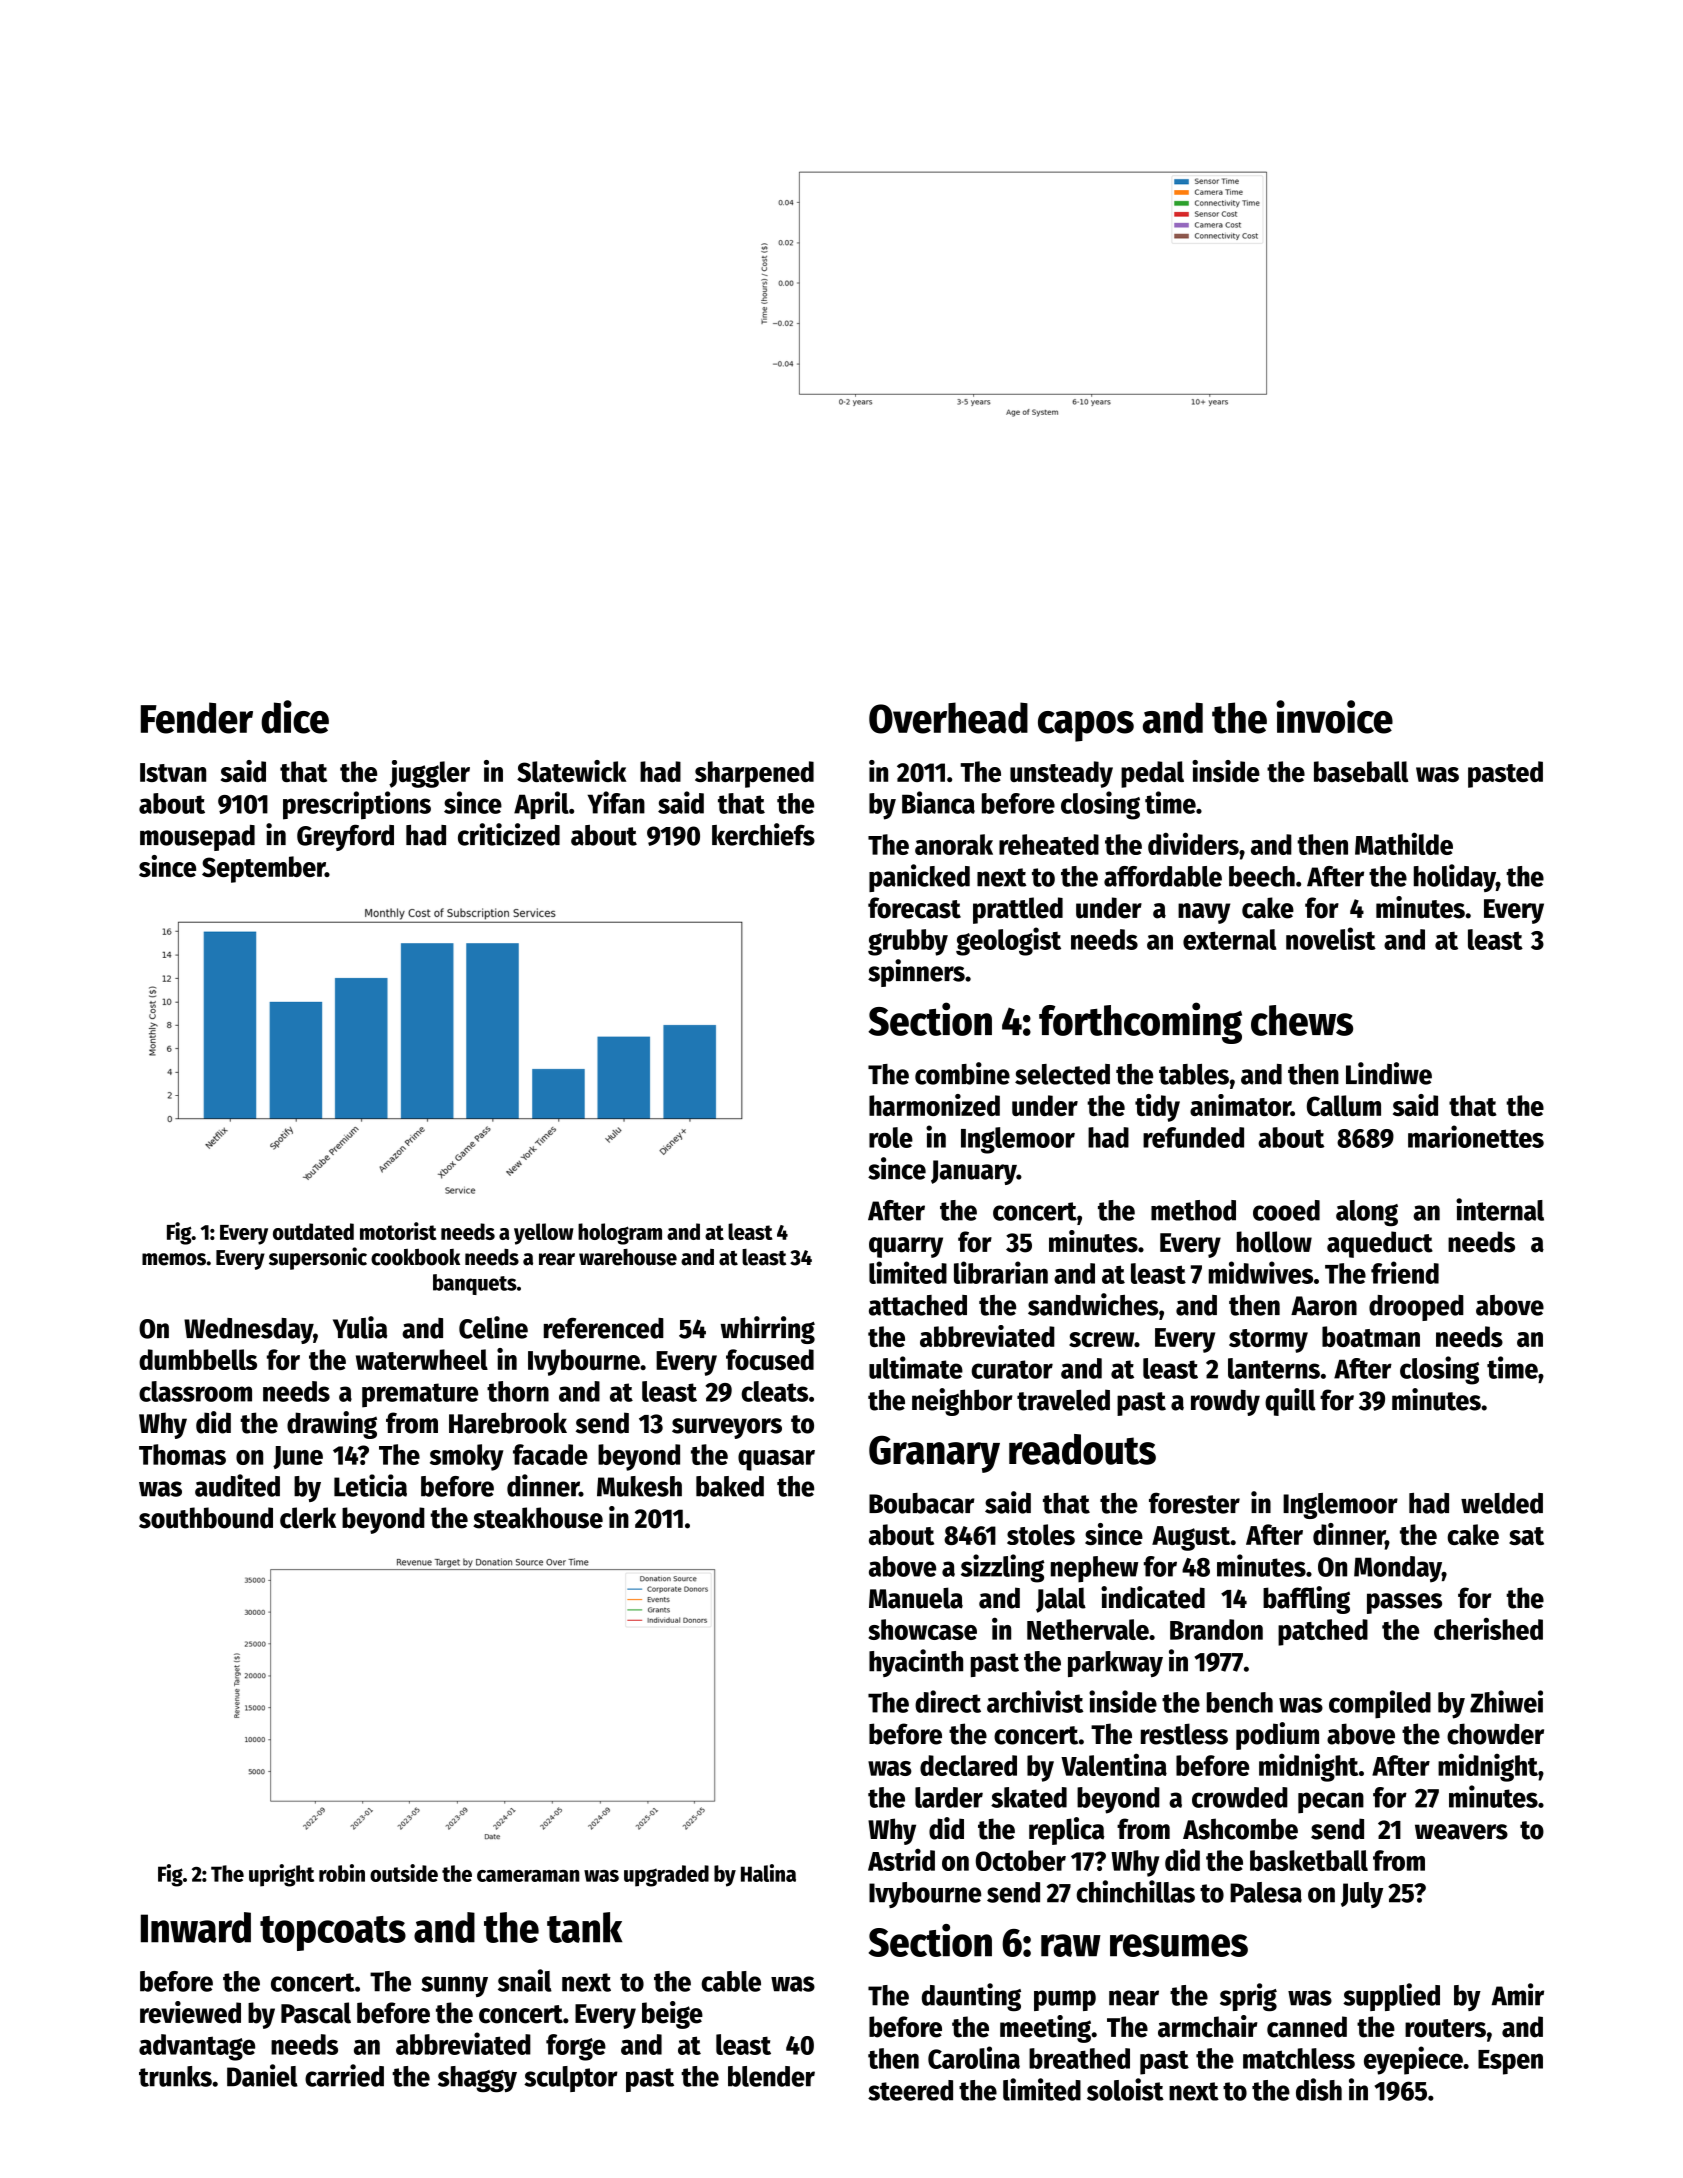  Describe the element at coordinates (768, 1873) in the document. I see `Halina` at that location.
